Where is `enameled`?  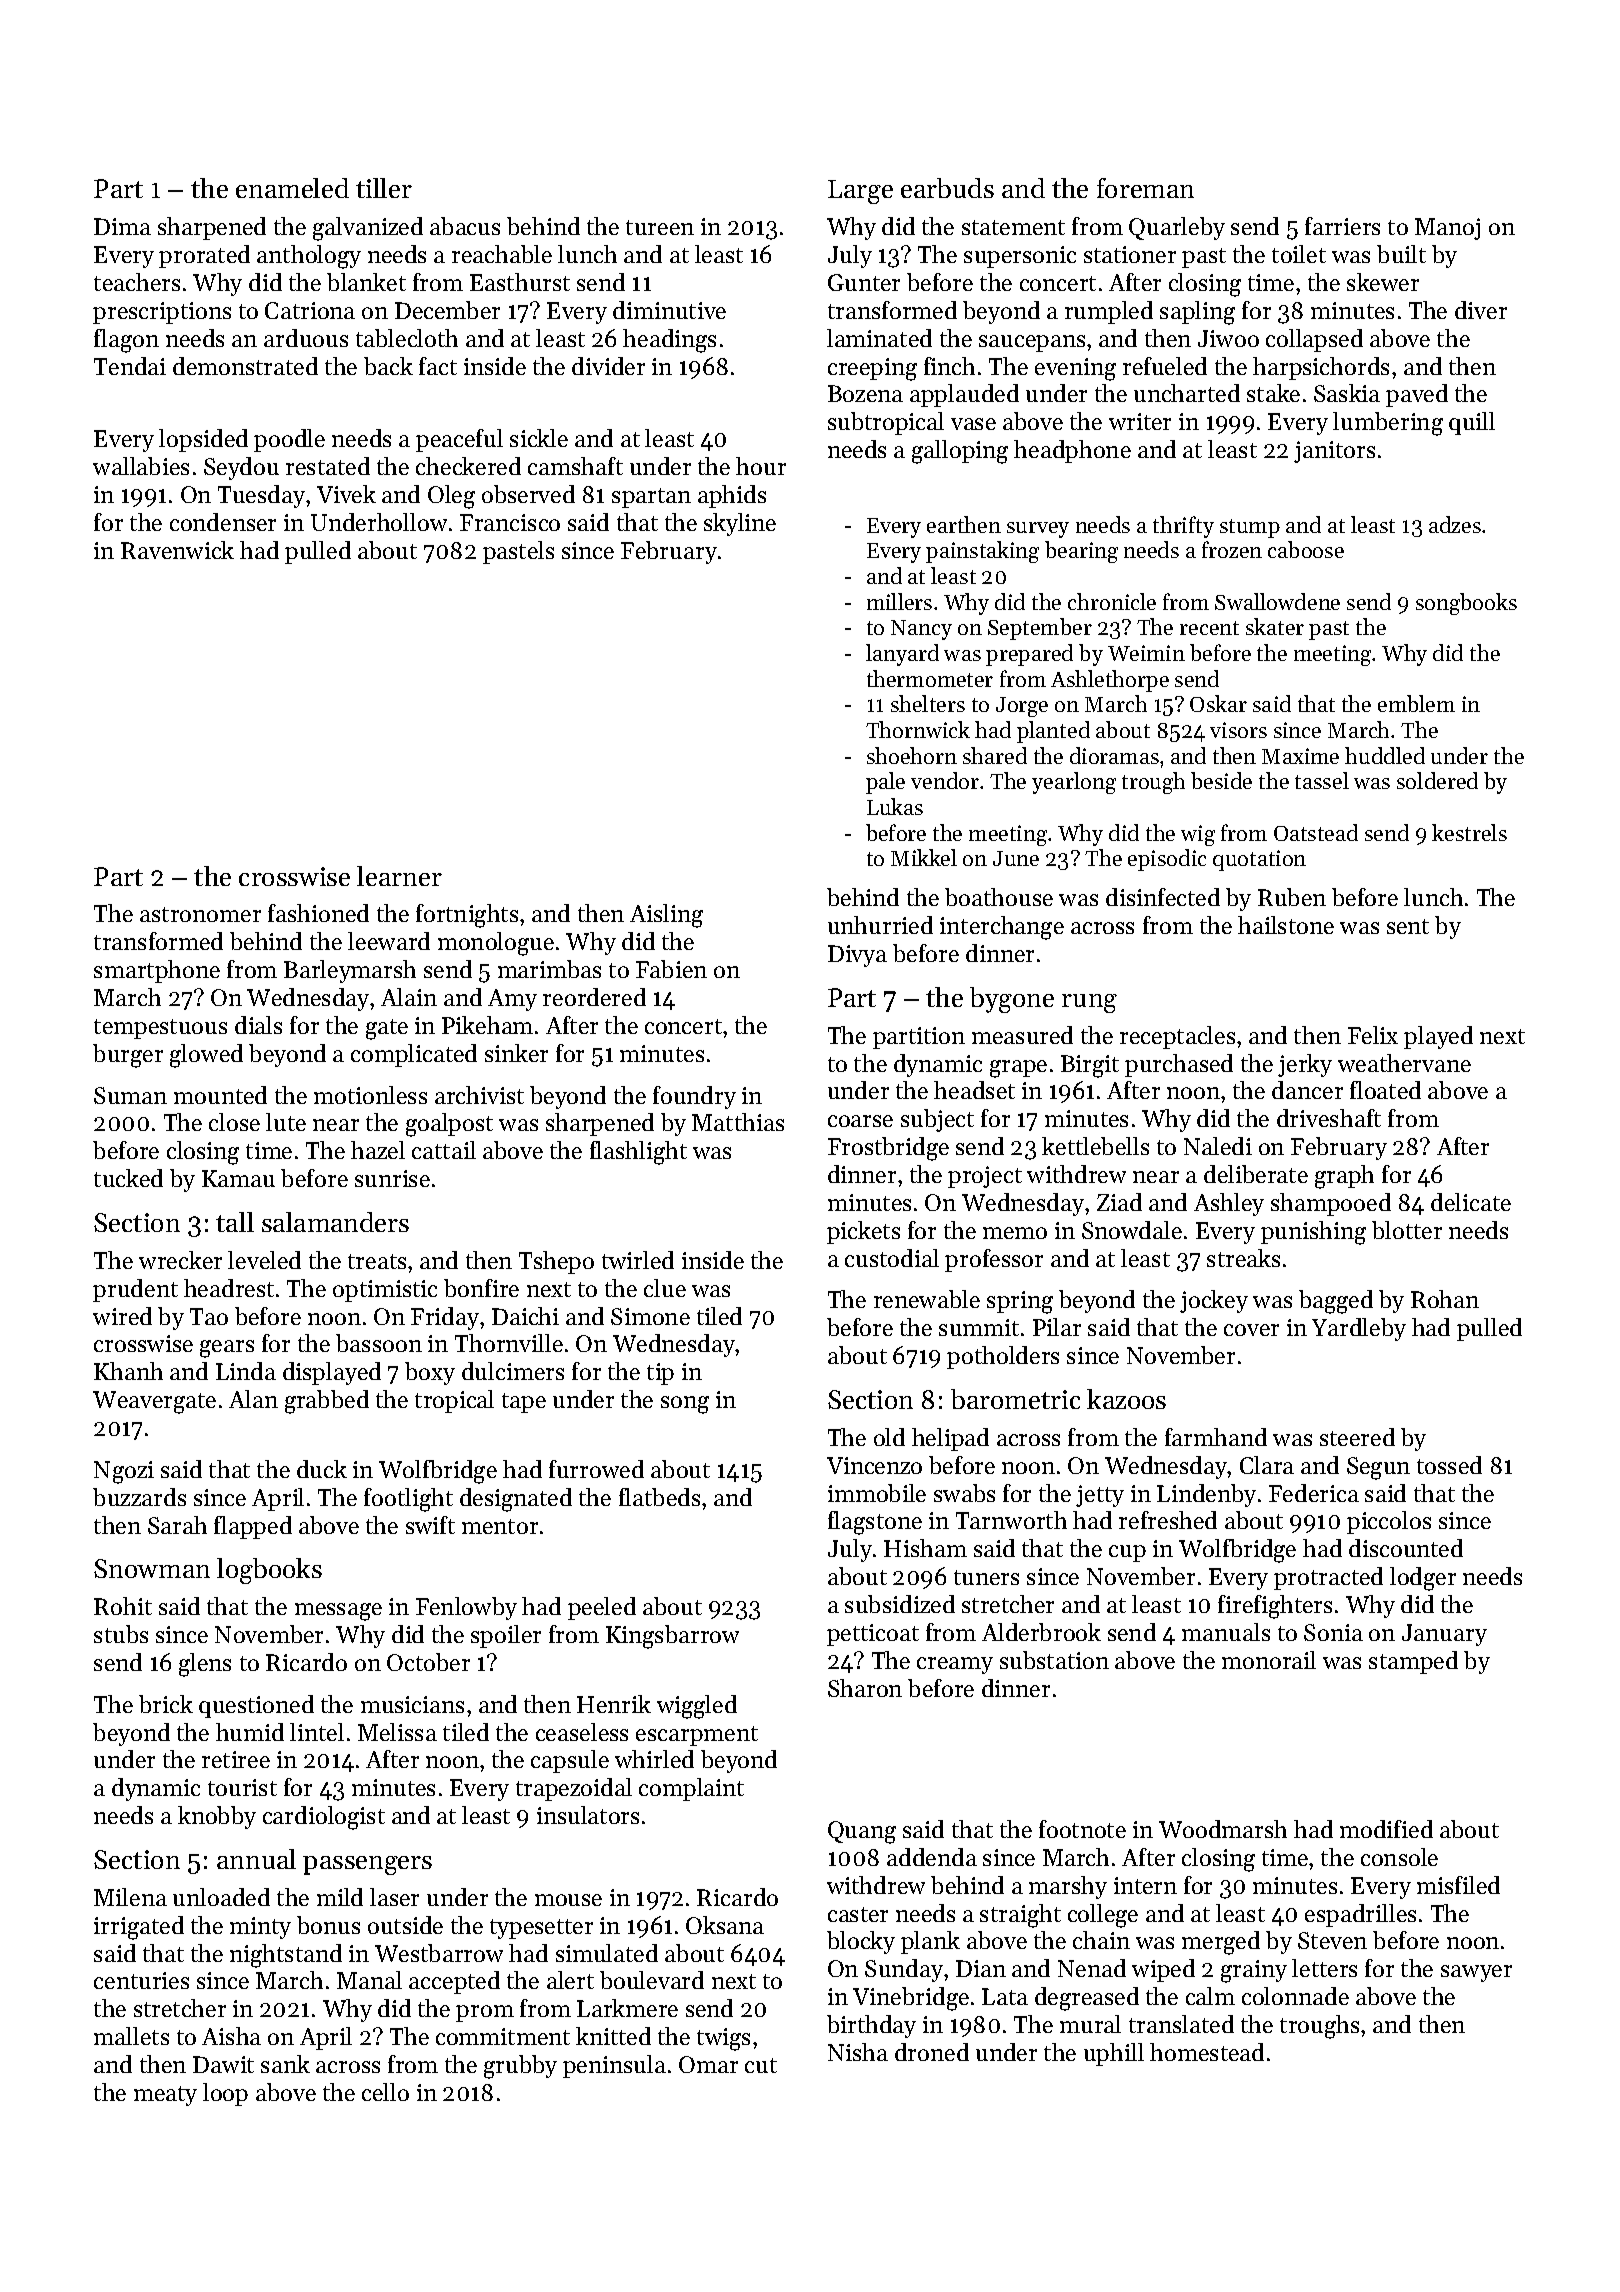 enameled is located at coordinates (292, 188).
